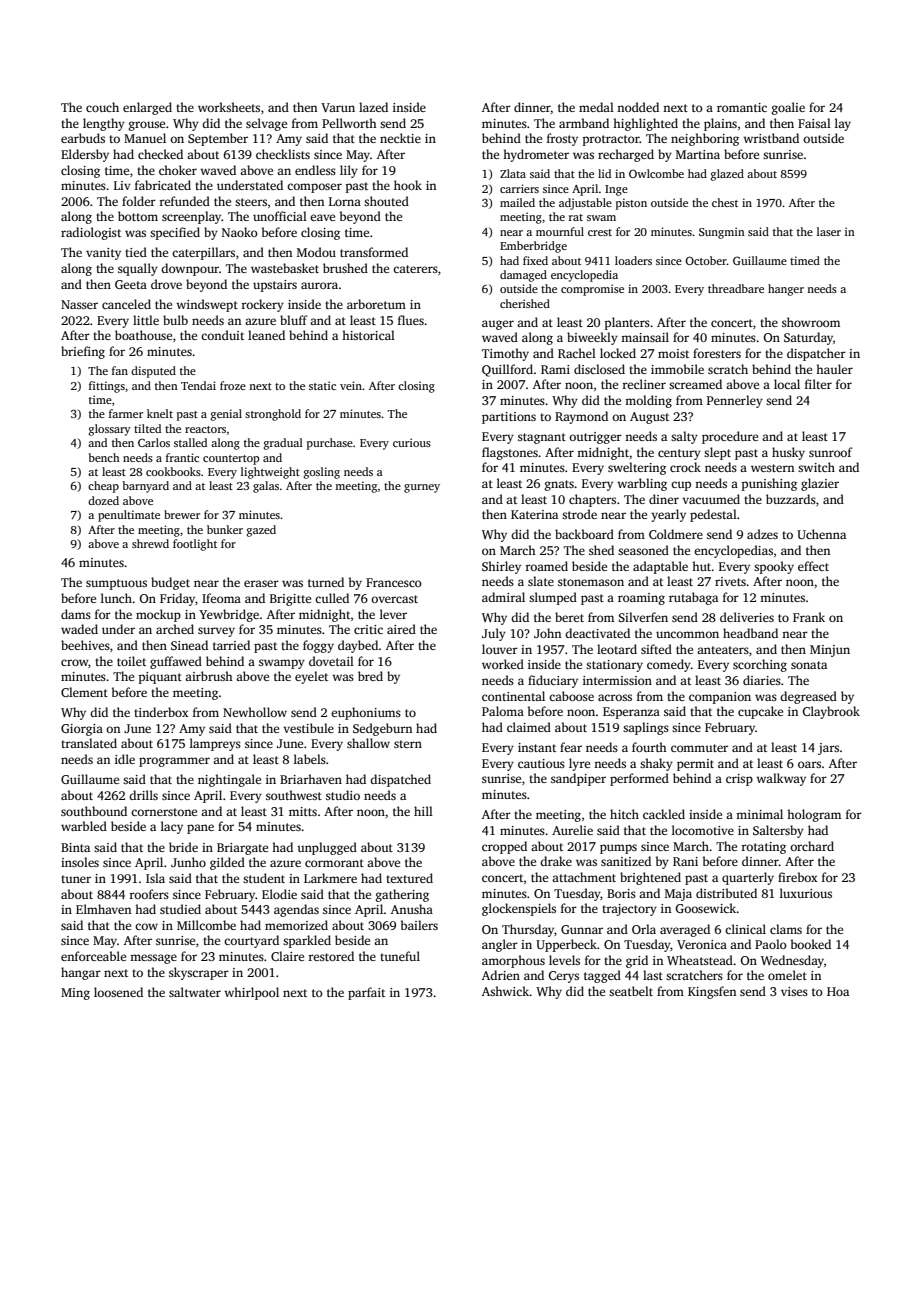 The image size is (924, 1308). I want to click on nodded, so click(638, 107).
